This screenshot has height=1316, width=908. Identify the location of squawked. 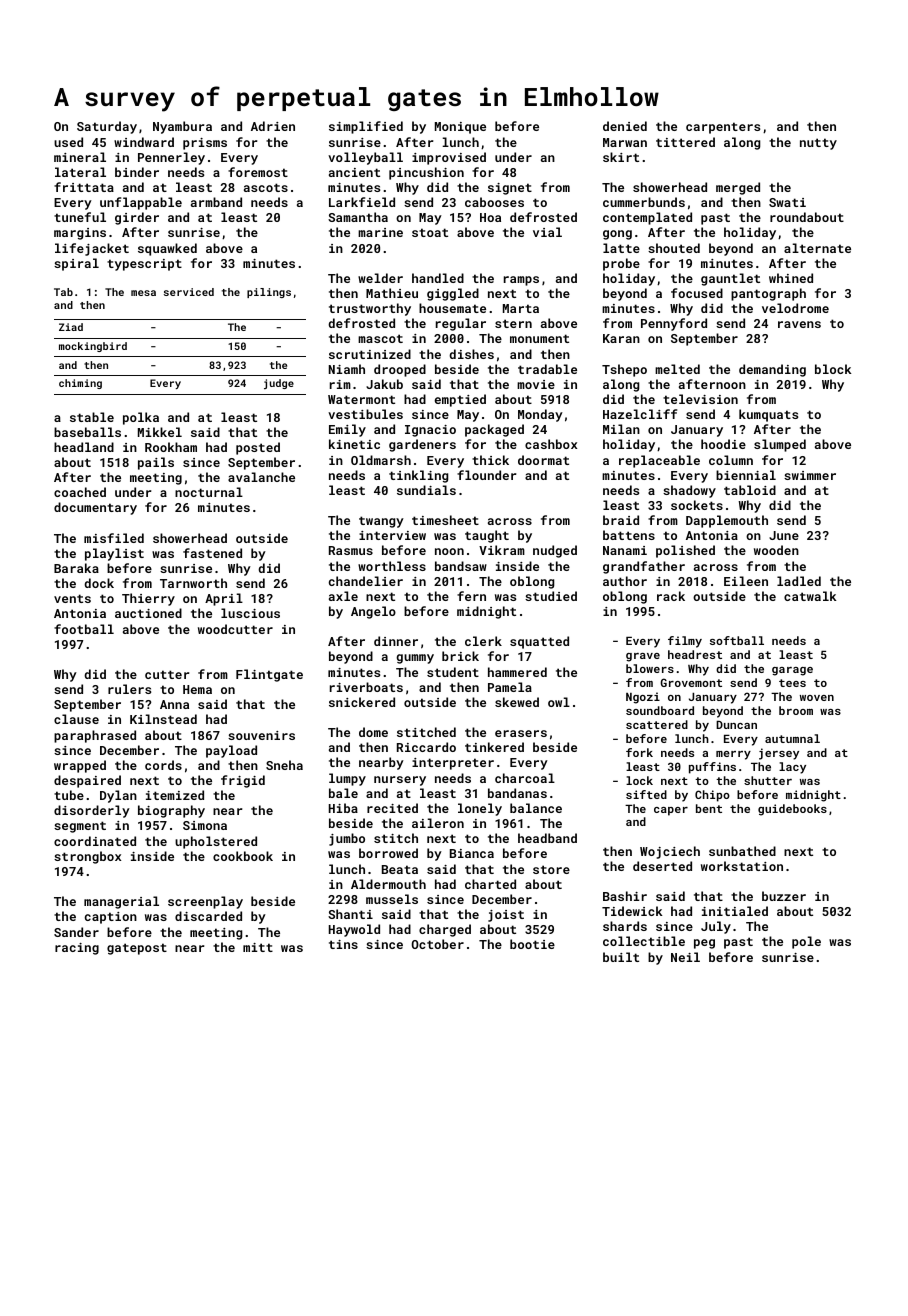
(167, 249).
